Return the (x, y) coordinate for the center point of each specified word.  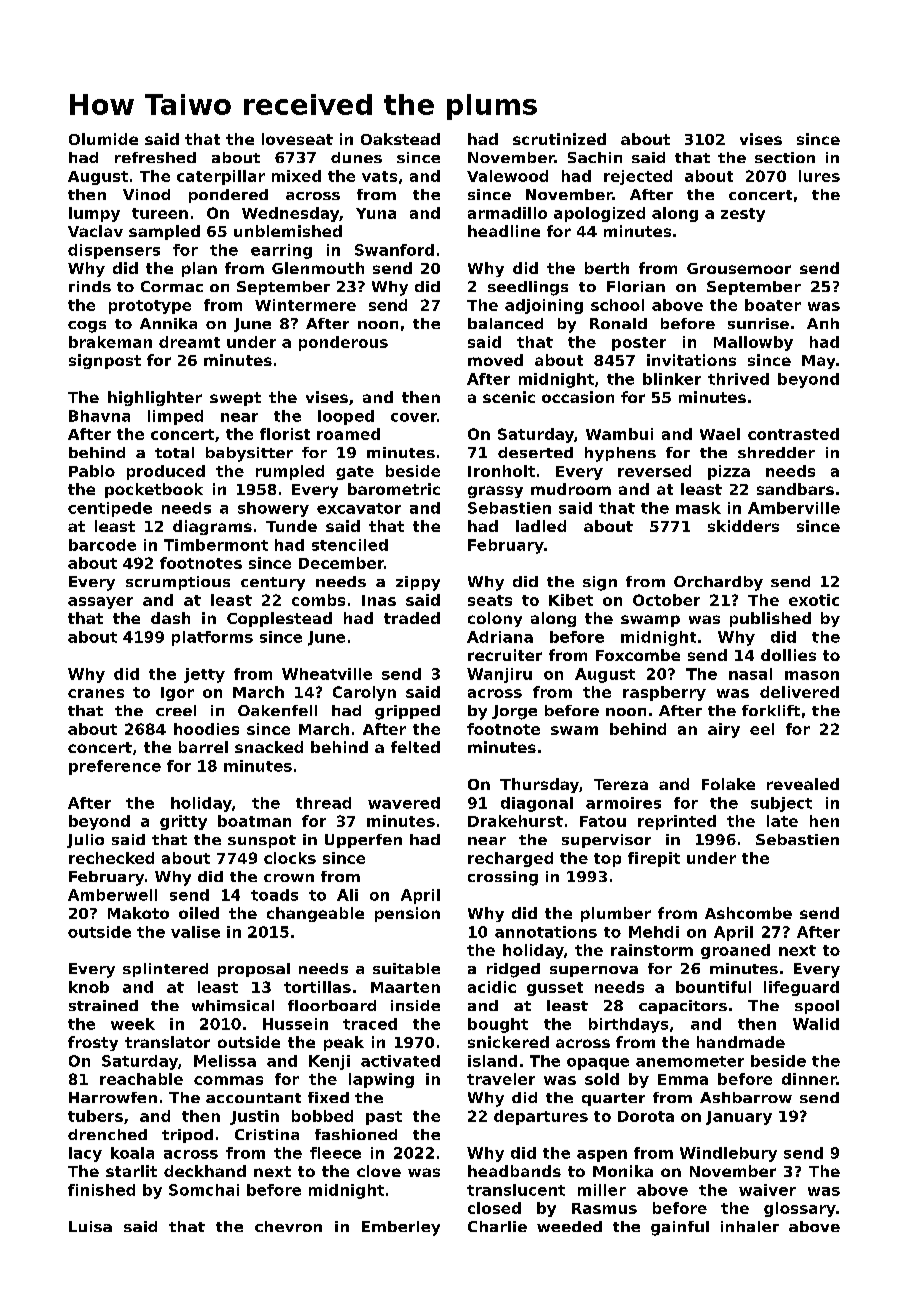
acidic (492, 987)
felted (415, 747)
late (782, 821)
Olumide (103, 139)
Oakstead (400, 139)
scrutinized (559, 139)
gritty (183, 822)
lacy (85, 1154)
